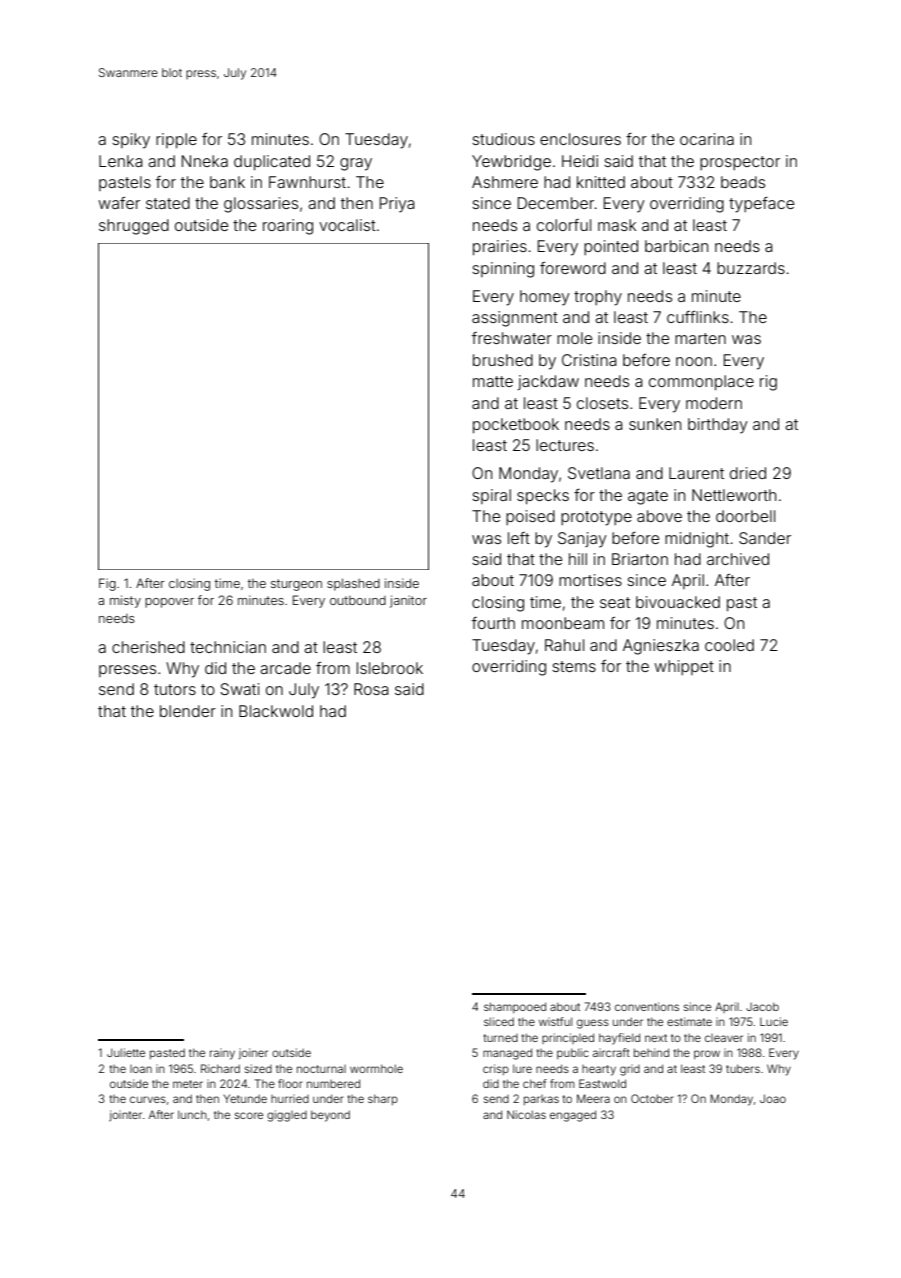  Describe the element at coordinates (121, 161) in the screenshot. I see `Lenka` at that location.
